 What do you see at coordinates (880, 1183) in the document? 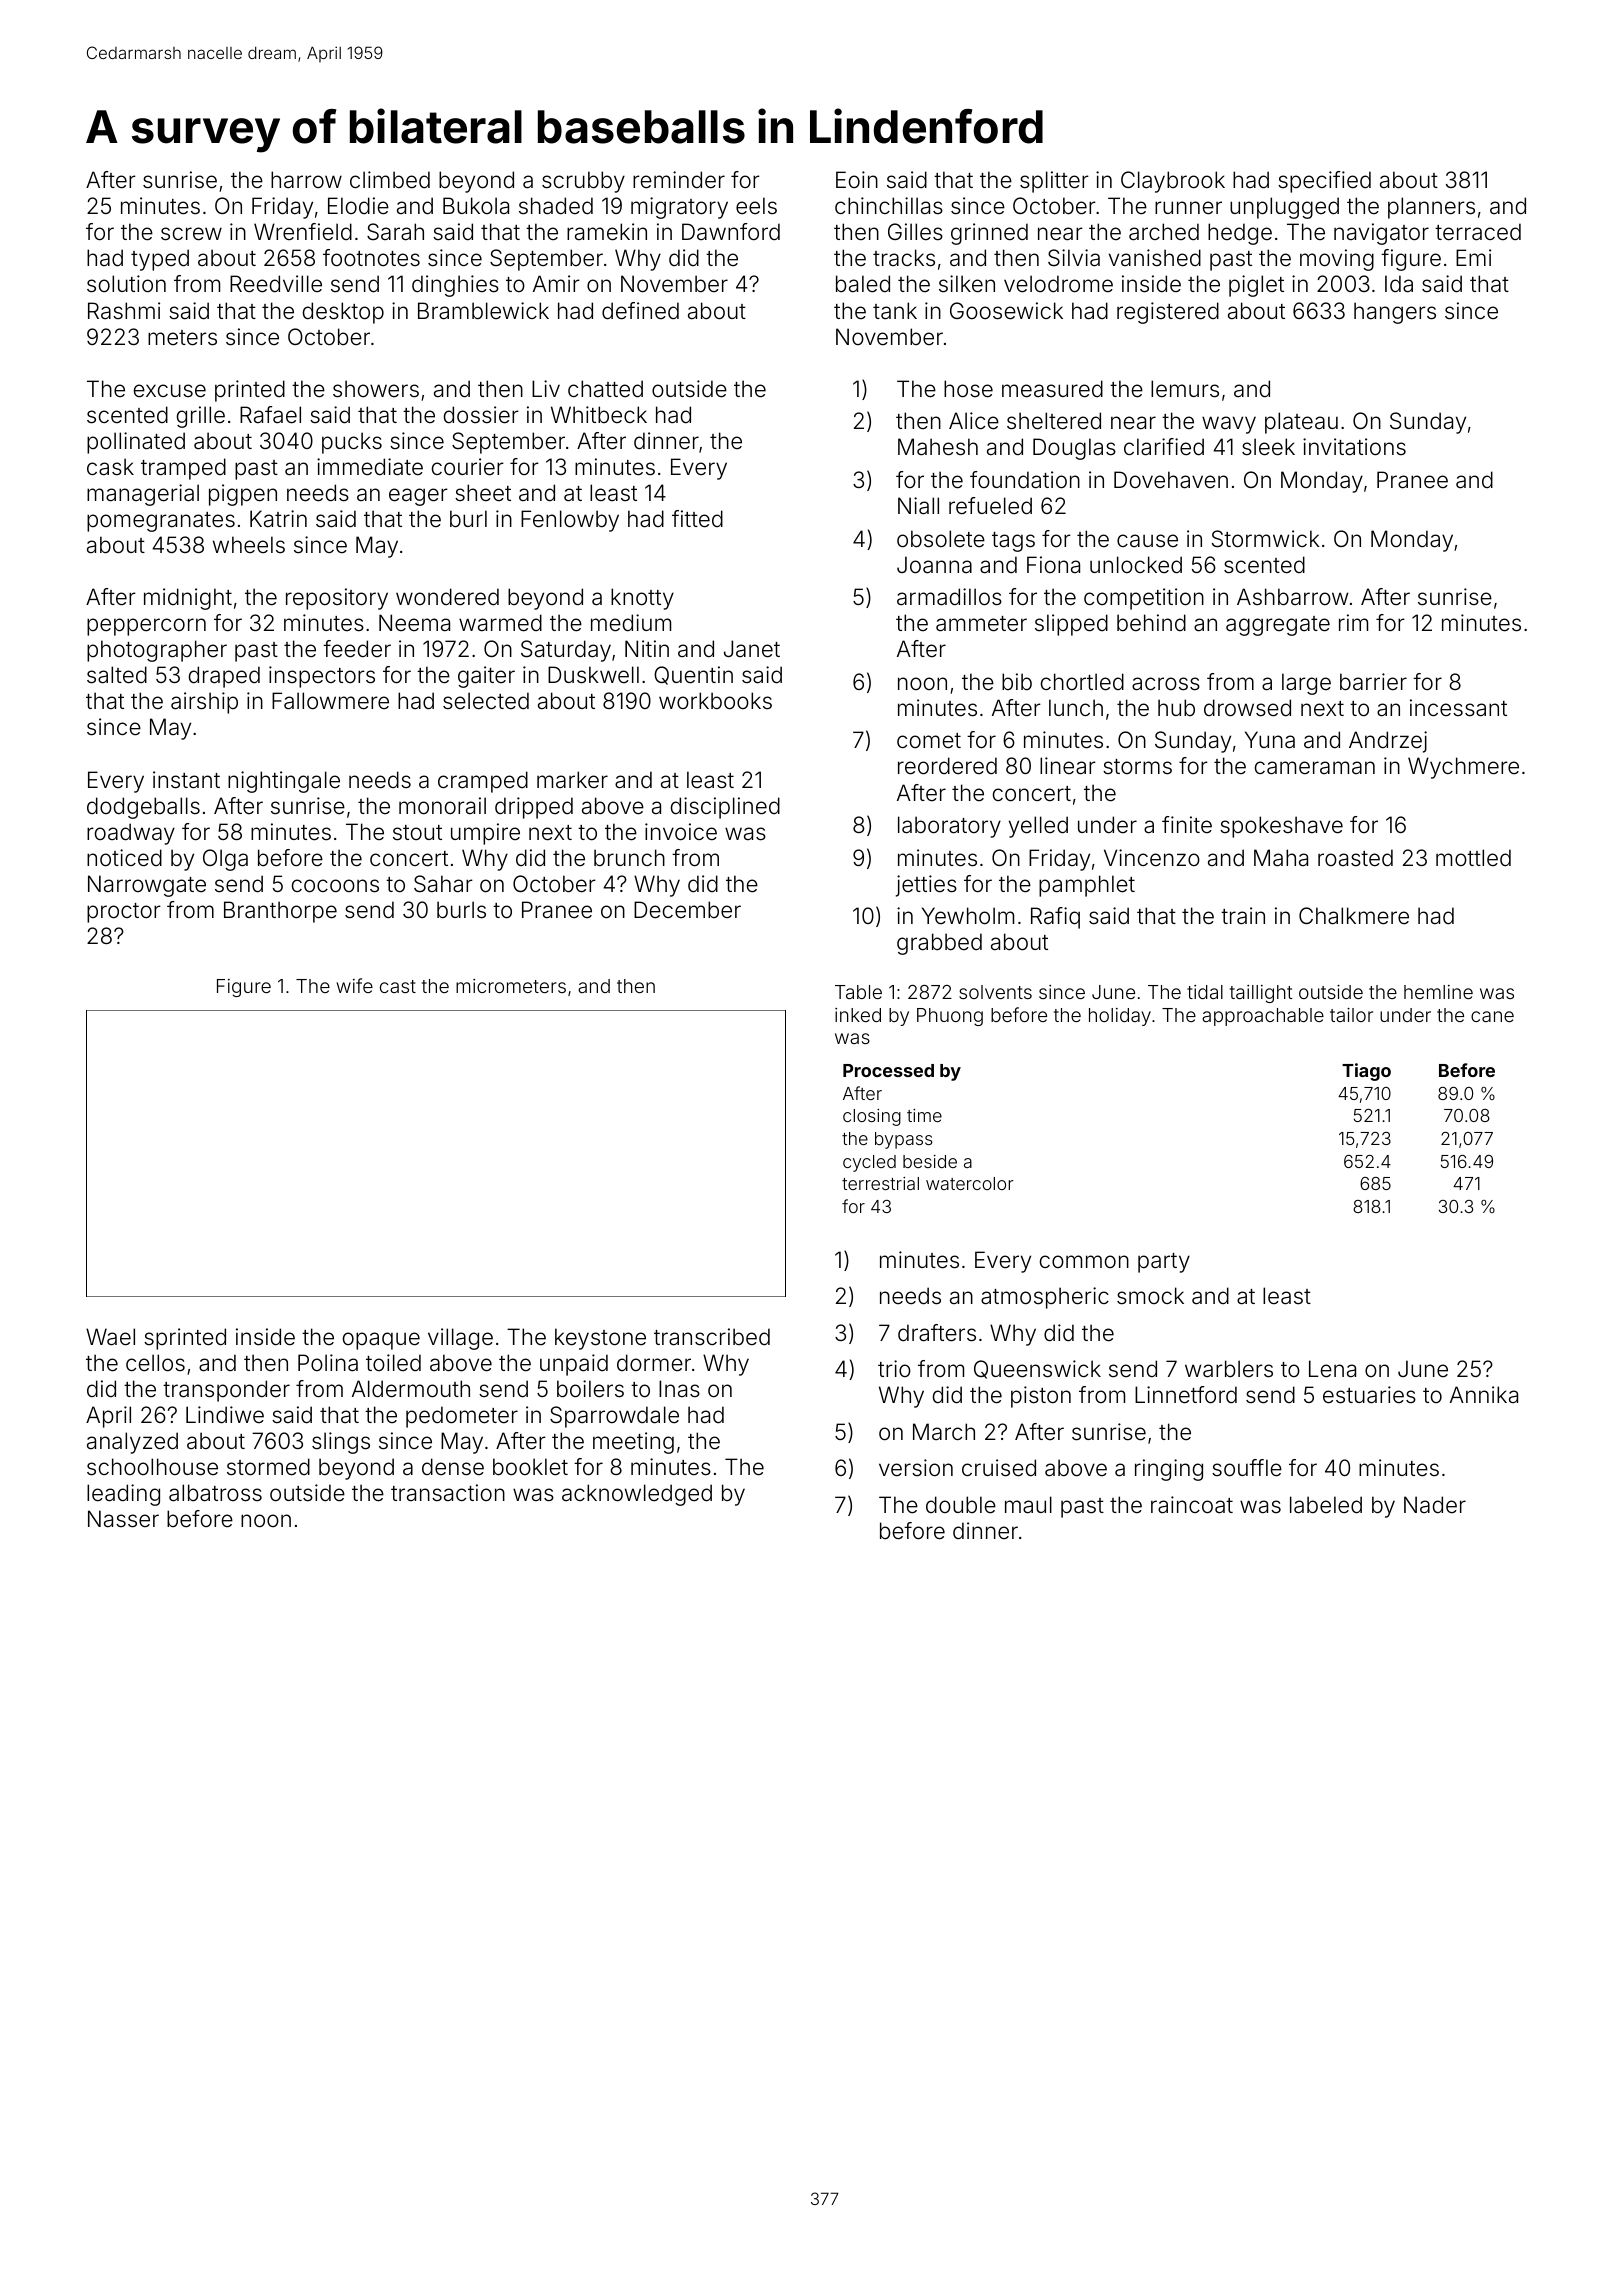
I see `terrestrial` at bounding box center [880, 1183].
